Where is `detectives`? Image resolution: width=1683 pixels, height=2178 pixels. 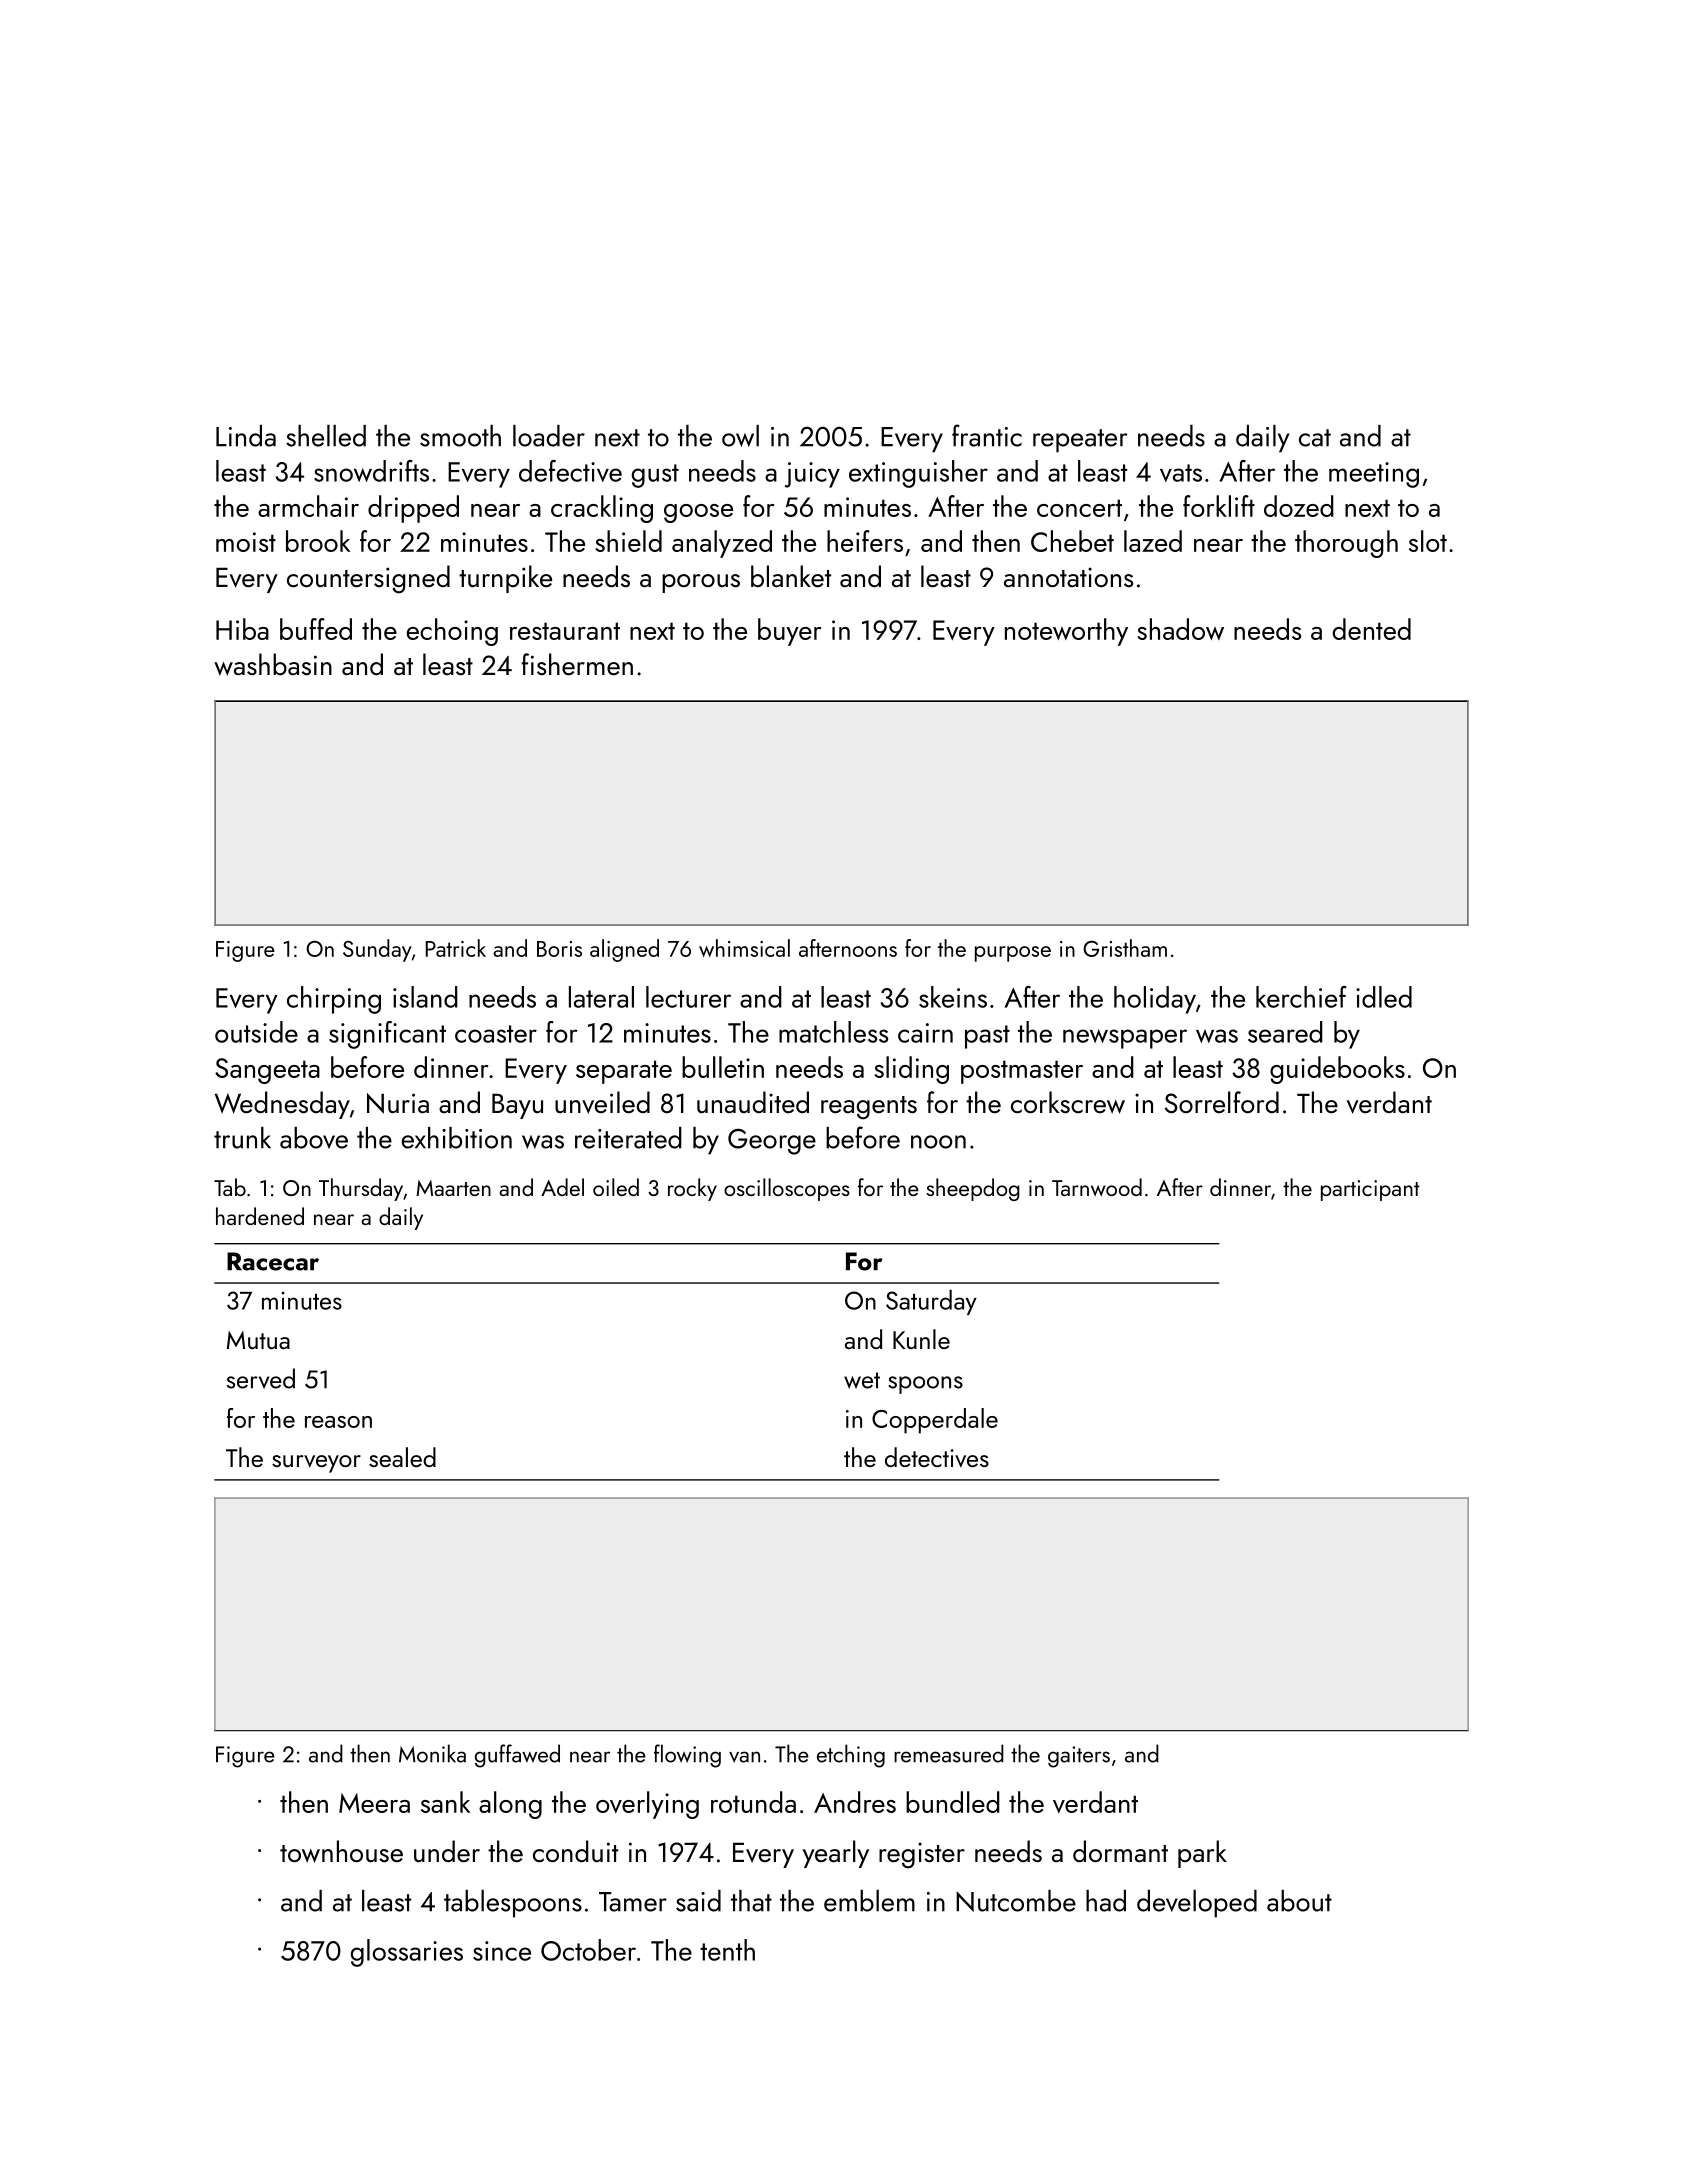
detectives is located at coordinates (937, 1457).
